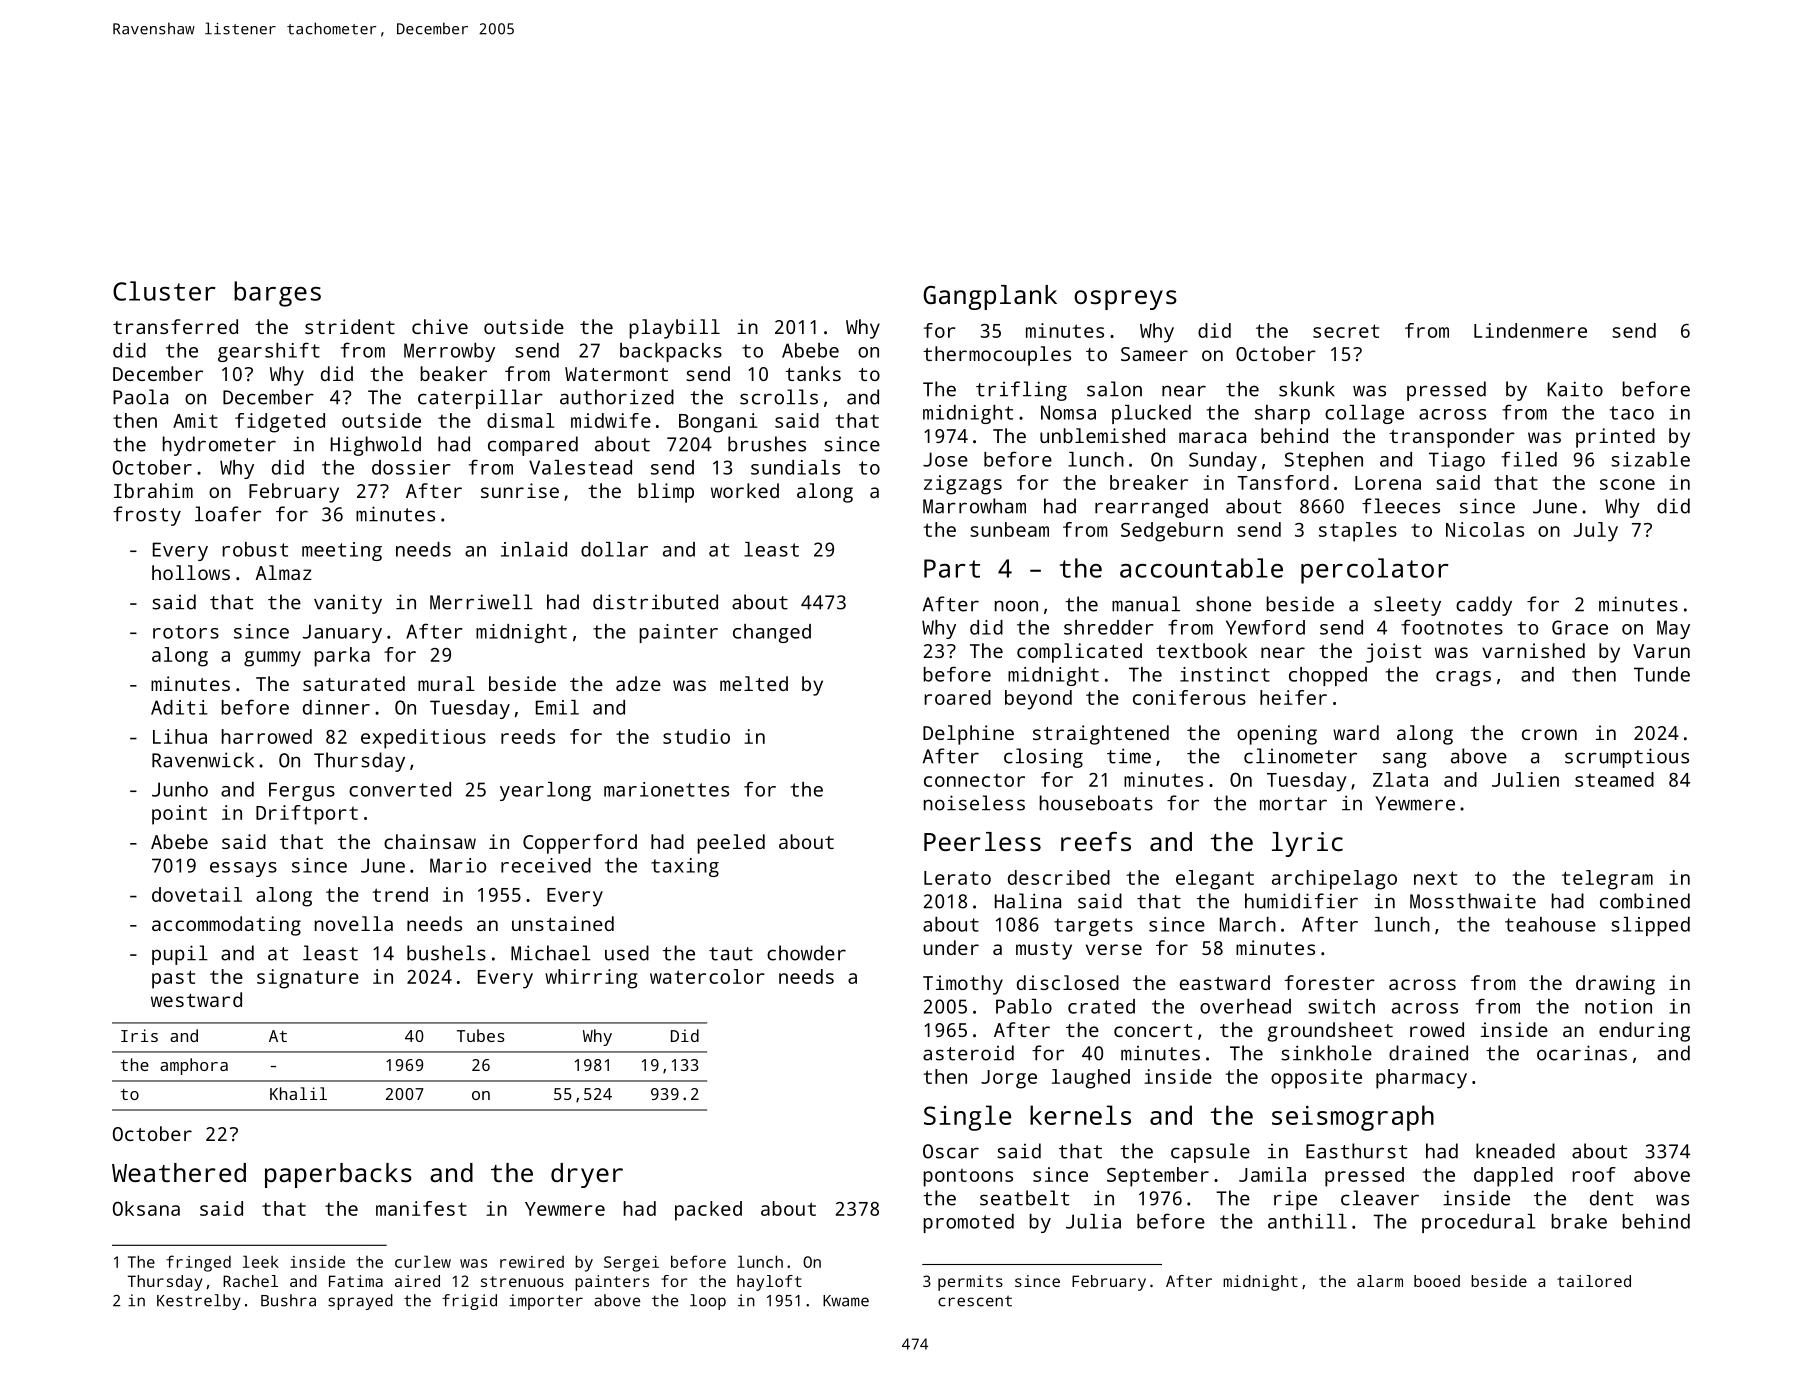 This page has width=1803, height=1393. What do you see at coordinates (534, 549) in the page?
I see `inlaid` at bounding box center [534, 549].
